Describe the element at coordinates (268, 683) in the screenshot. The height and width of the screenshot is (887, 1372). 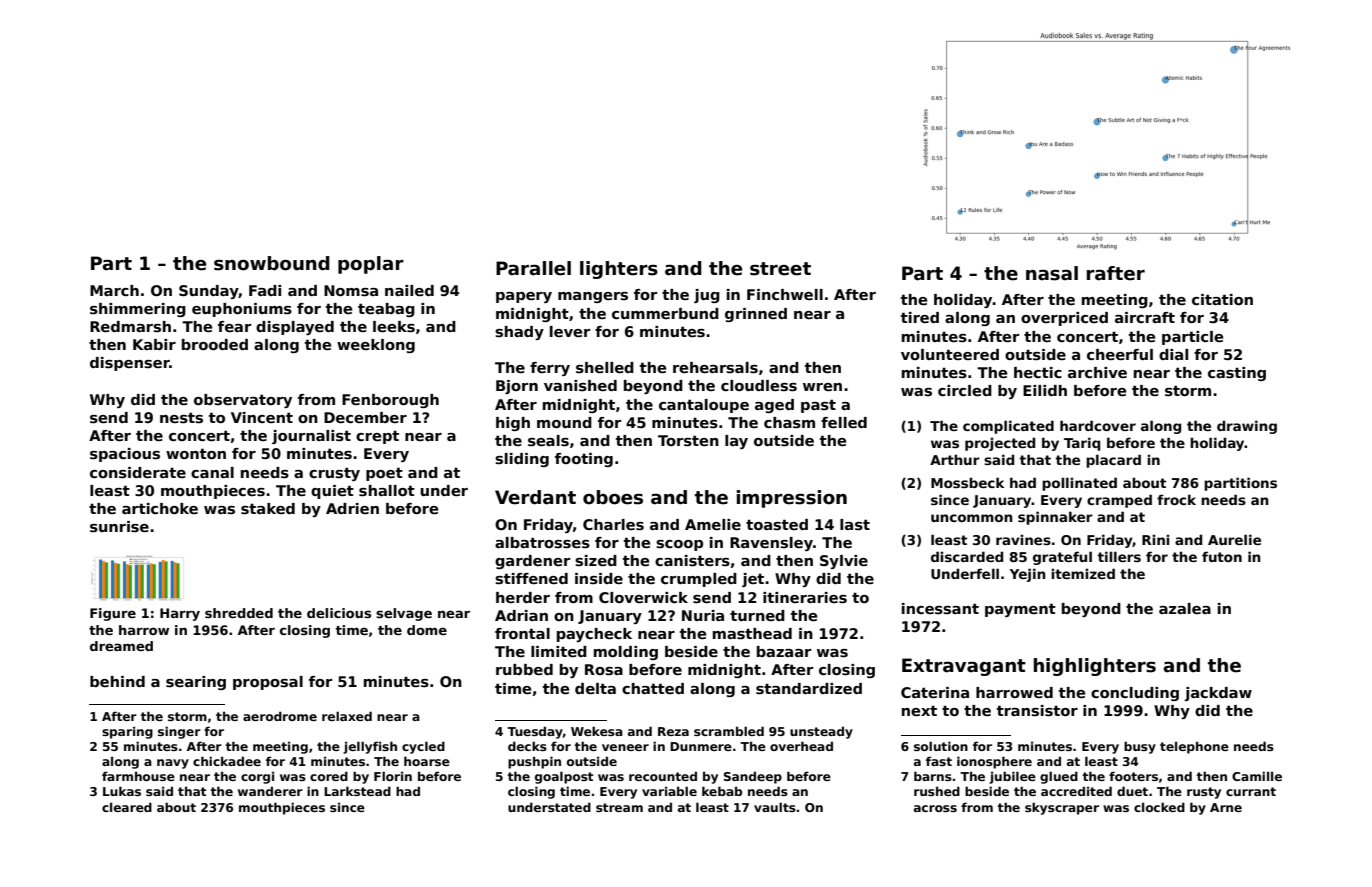
I see `proposal` at that location.
